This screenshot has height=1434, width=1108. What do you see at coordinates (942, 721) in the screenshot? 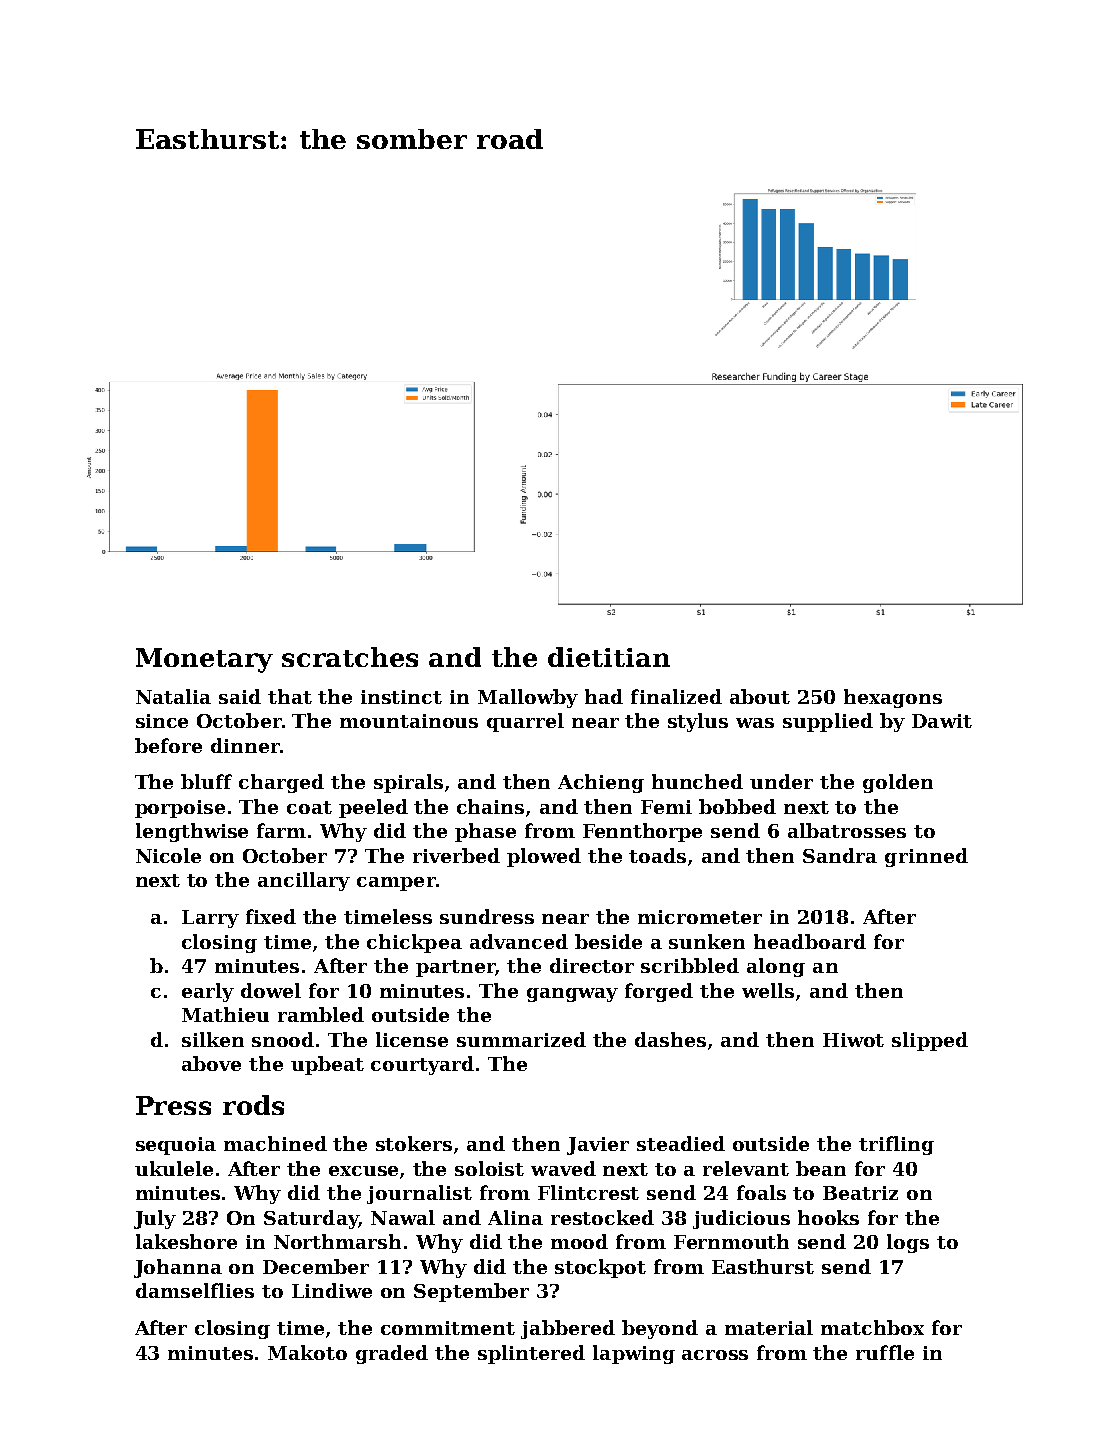
I see `Dawit` at bounding box center [942, 721].
